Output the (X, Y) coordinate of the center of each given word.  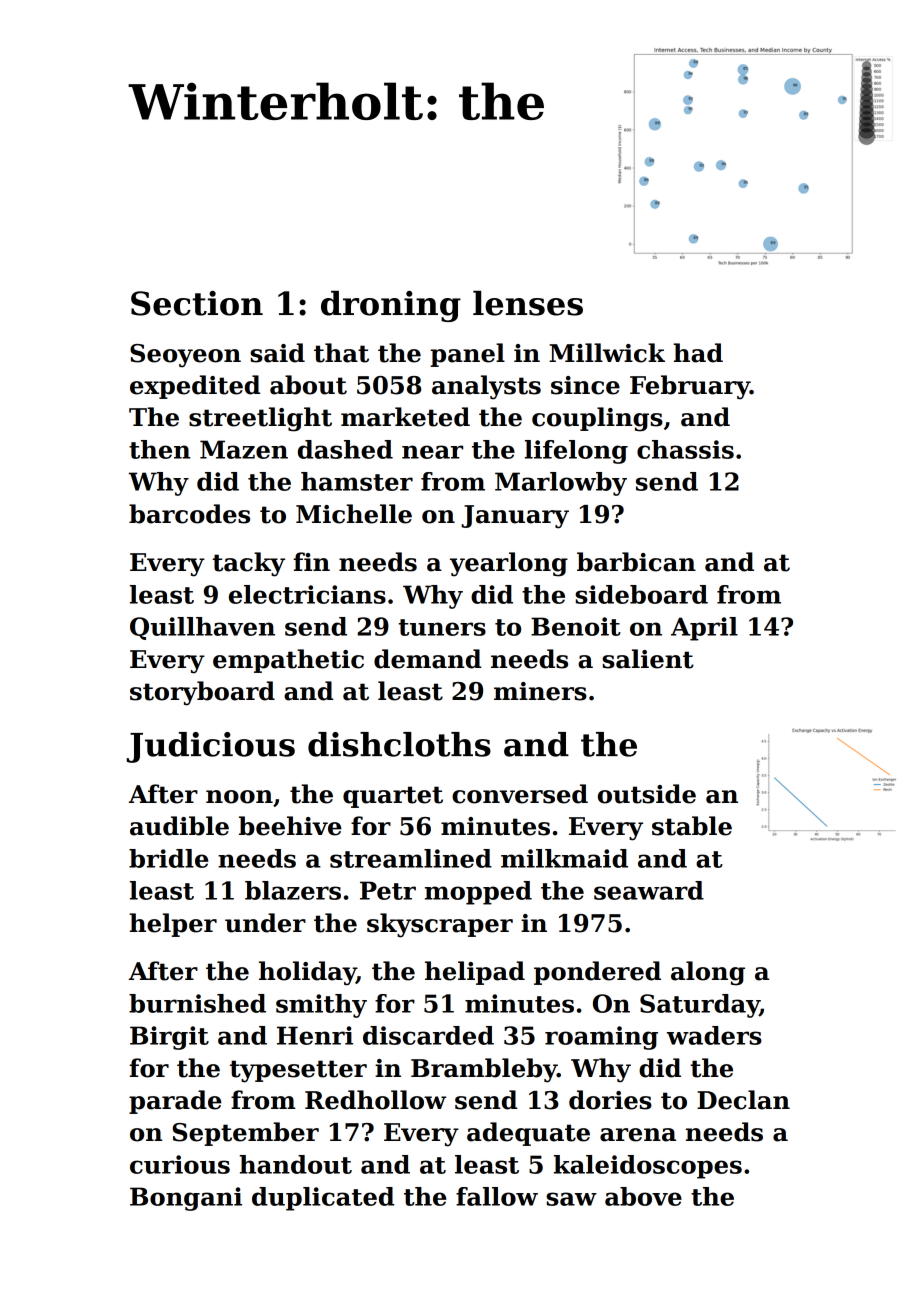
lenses (528, 303)
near (432, 452)
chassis (685, 449)
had (698, 353)
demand (427, 659)
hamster (357, 481)
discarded (428, 1035)
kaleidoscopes (648, 1167)
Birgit (169, 1038)
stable (692, 826)
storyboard (202, 693)
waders (714, 1035)
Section (197, 303)
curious (180, 1164)
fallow (497, 1196)
